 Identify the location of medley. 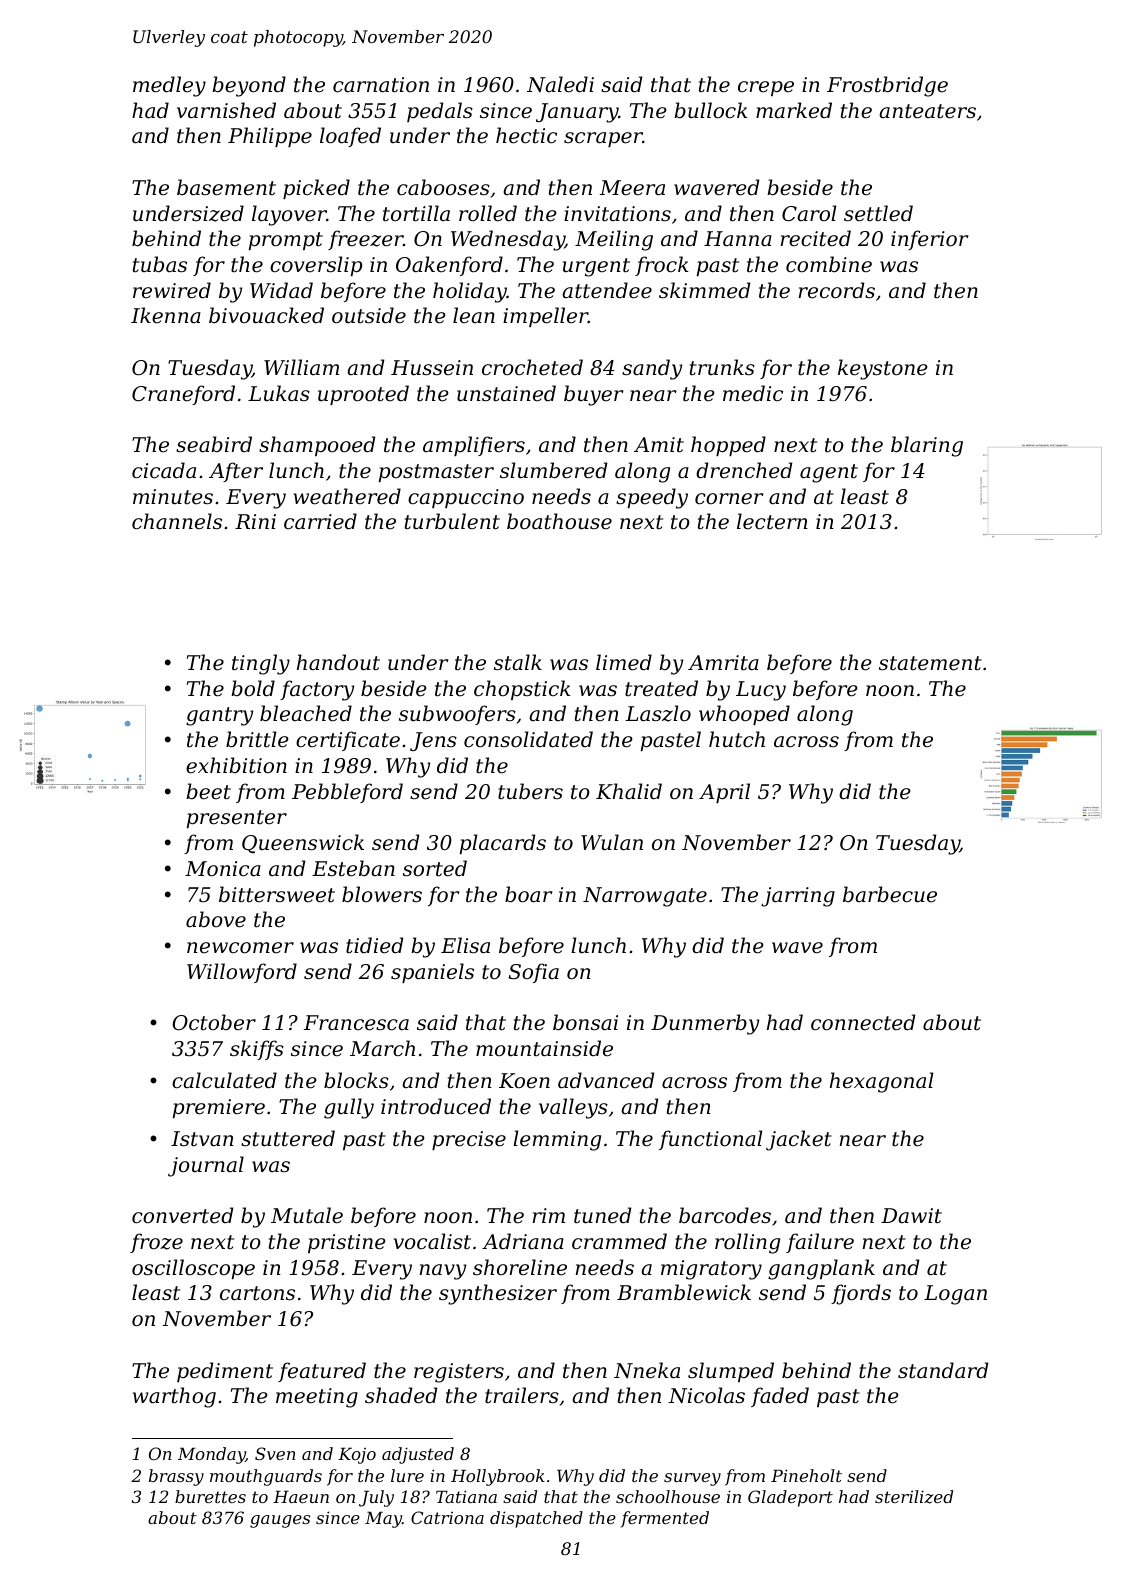
(169, 86).
